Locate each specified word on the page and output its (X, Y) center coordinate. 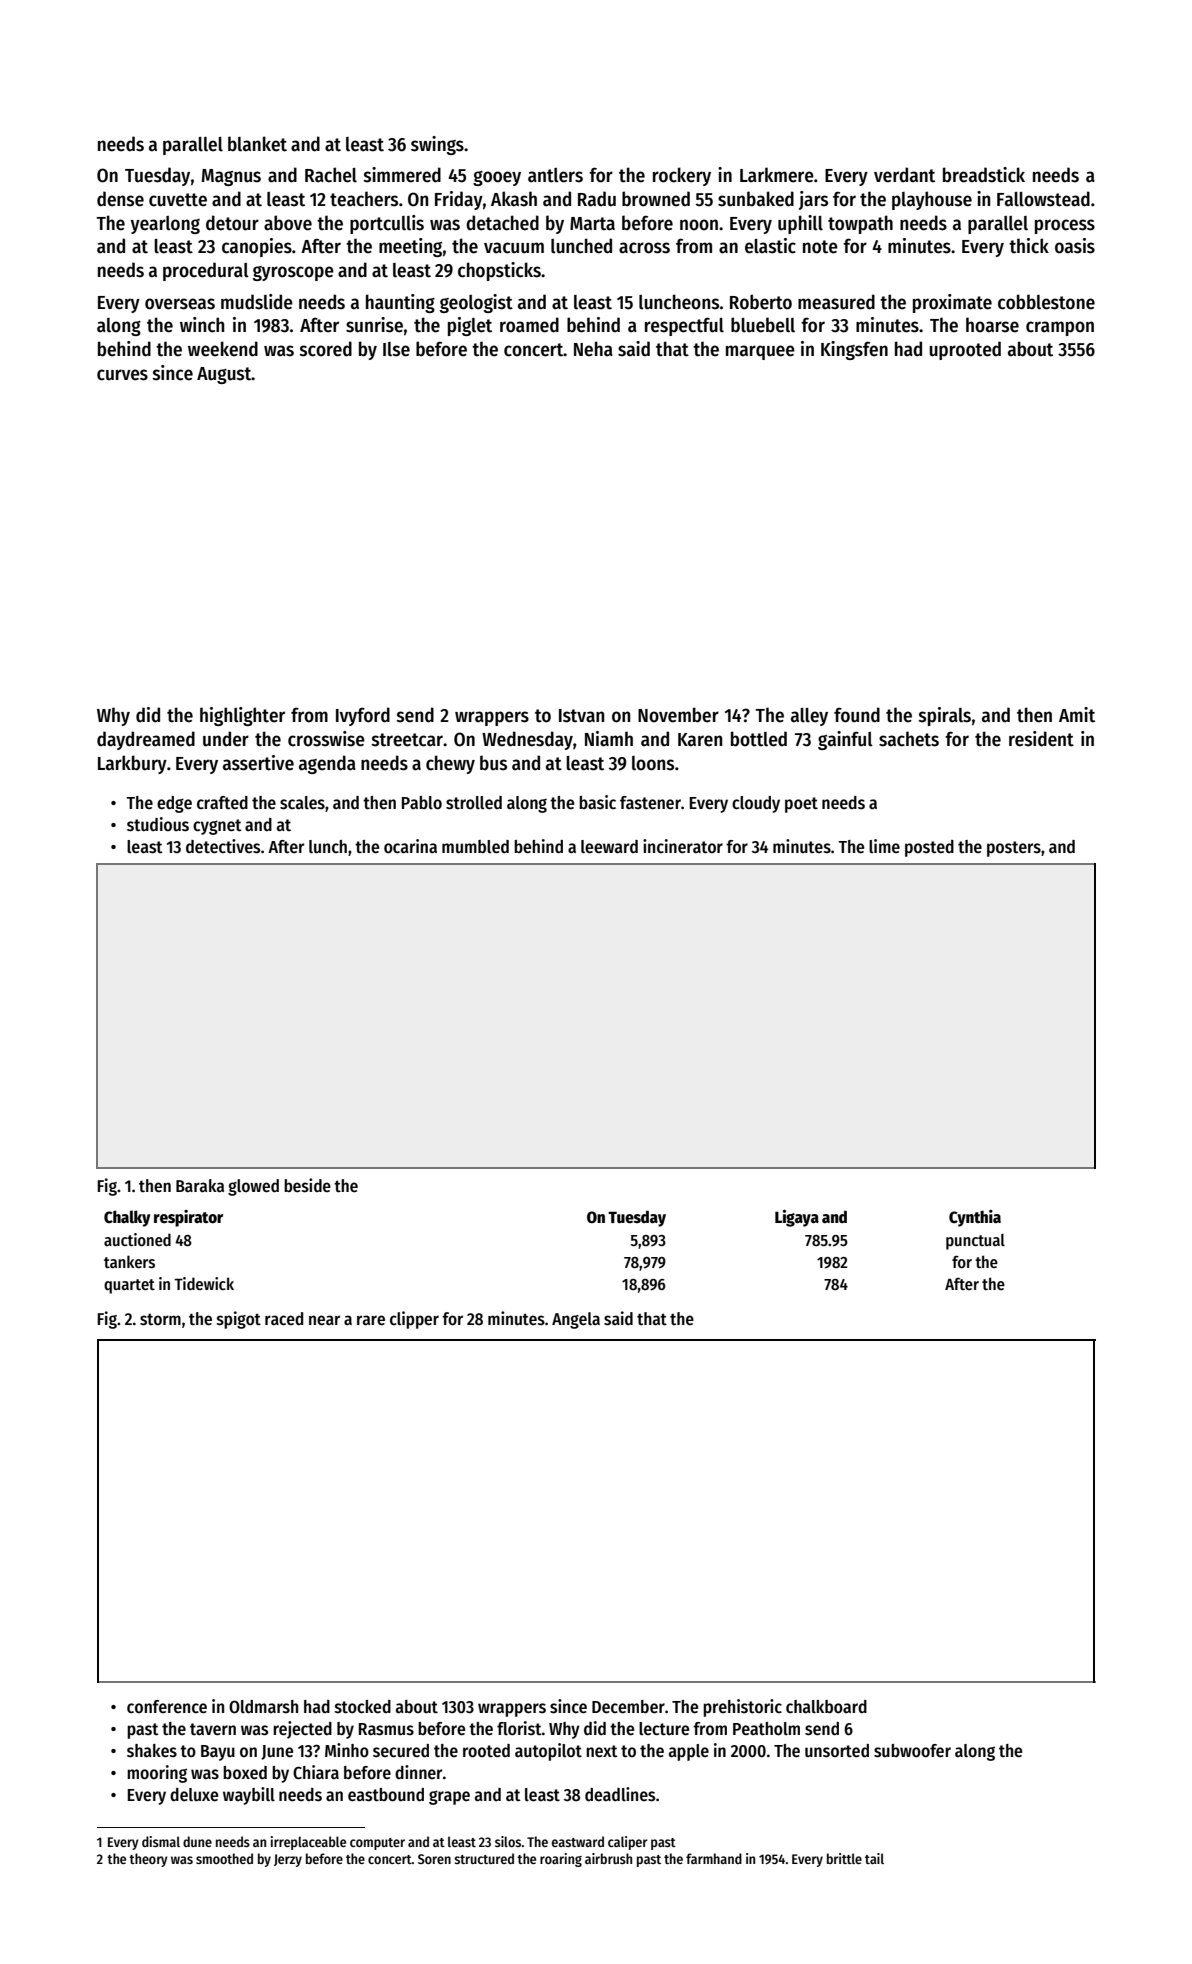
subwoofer (912, 1751)
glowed (253, 1187)
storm (160, 1320)
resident (1041, 739)
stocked (363, 1707)
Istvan (581, 716)
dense (120, 199)
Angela (576, 1320)
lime (884, 846)
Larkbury (132, 764)
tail (874, 1858)
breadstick (984, 175)
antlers (555, 175)
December (628, 1707)
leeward (609, 847)
